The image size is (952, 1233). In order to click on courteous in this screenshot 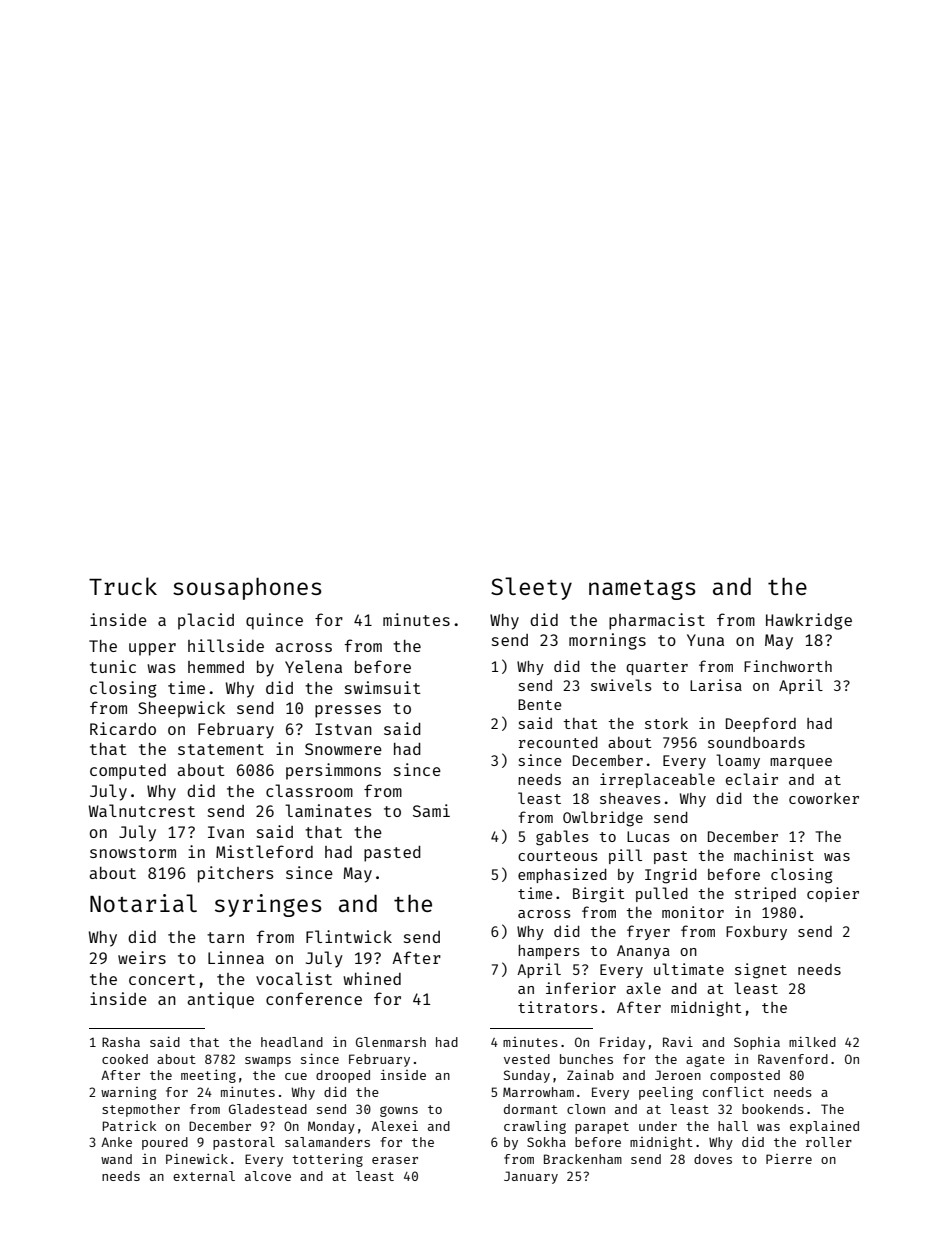, I will do `click(558, 856)`.
